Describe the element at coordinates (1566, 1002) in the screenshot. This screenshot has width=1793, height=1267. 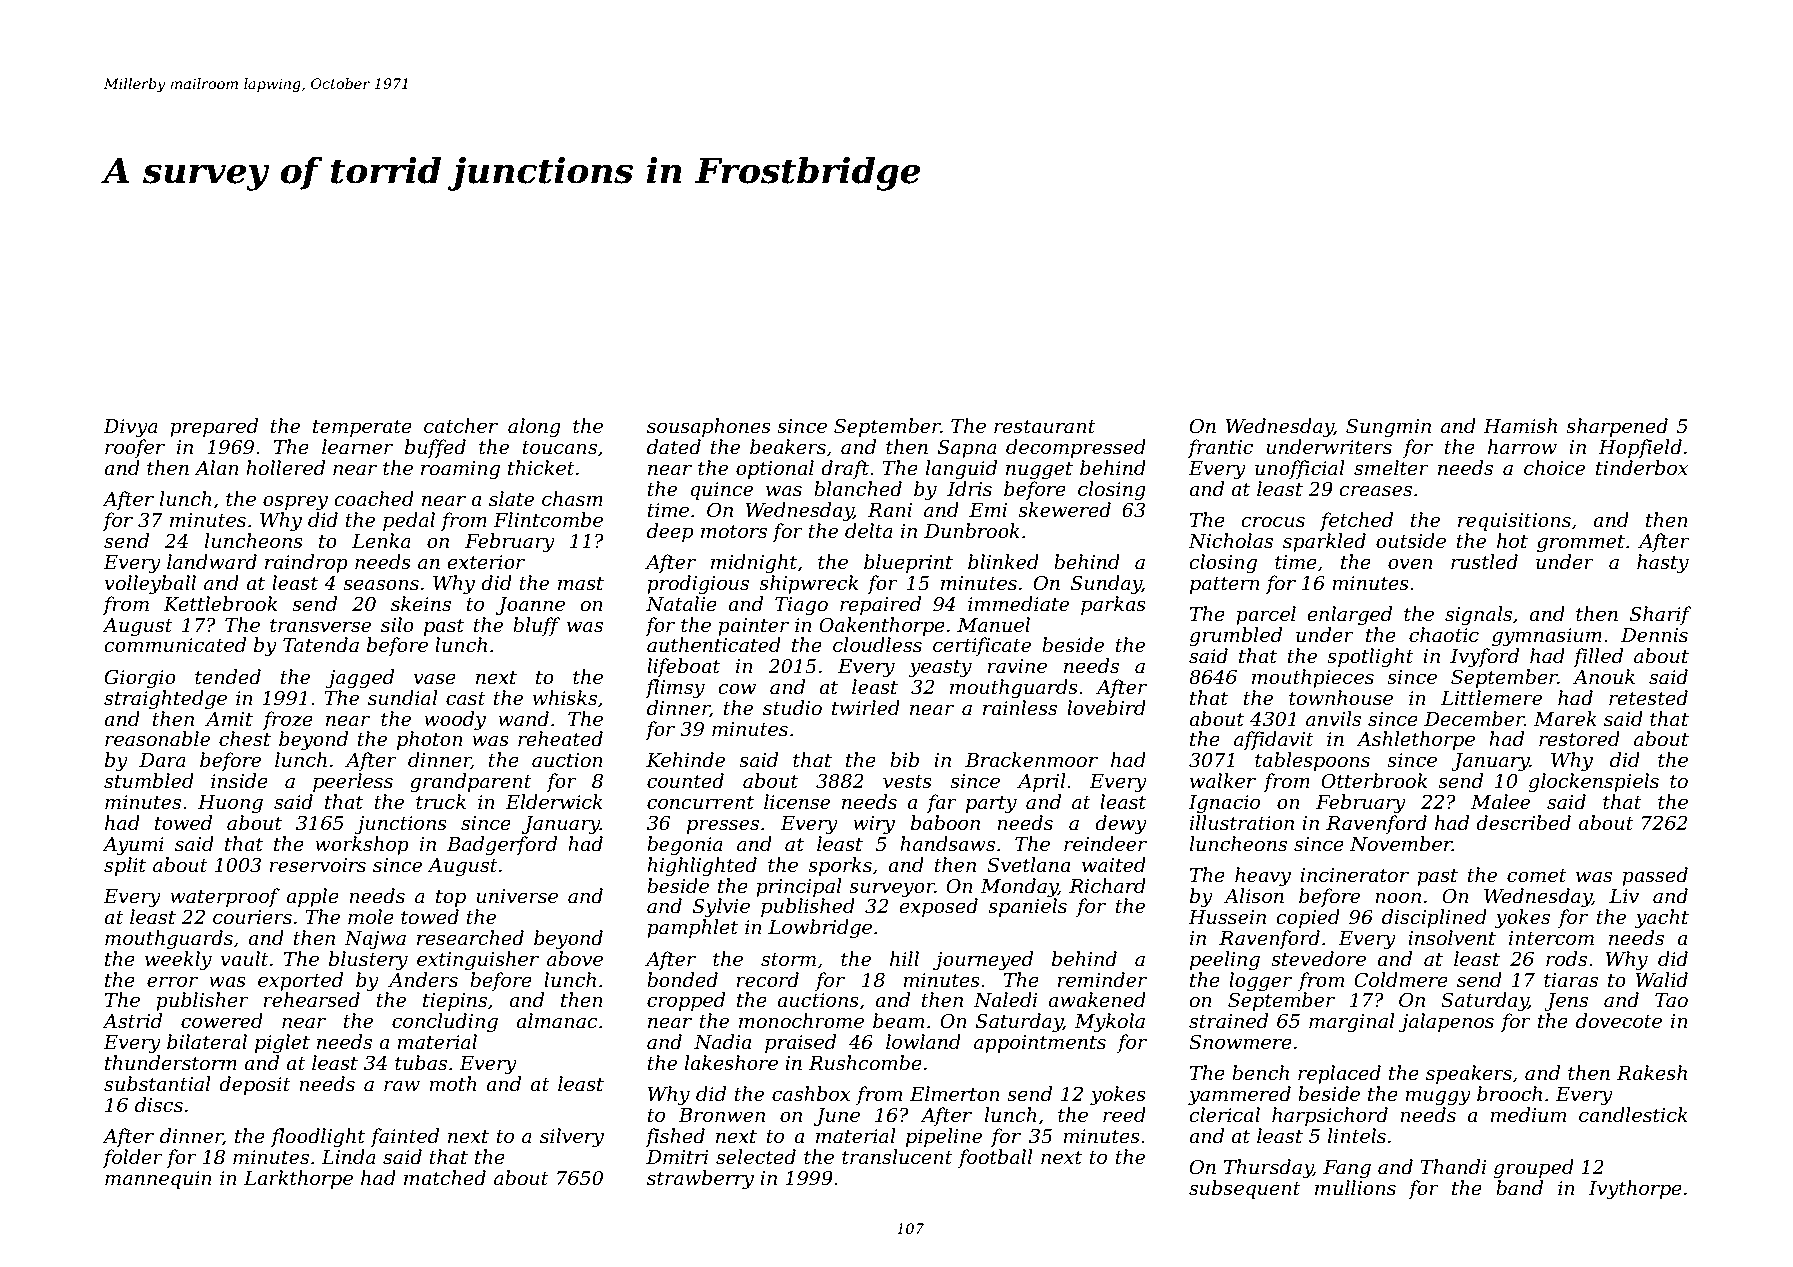
I see `Jens` at that location.
